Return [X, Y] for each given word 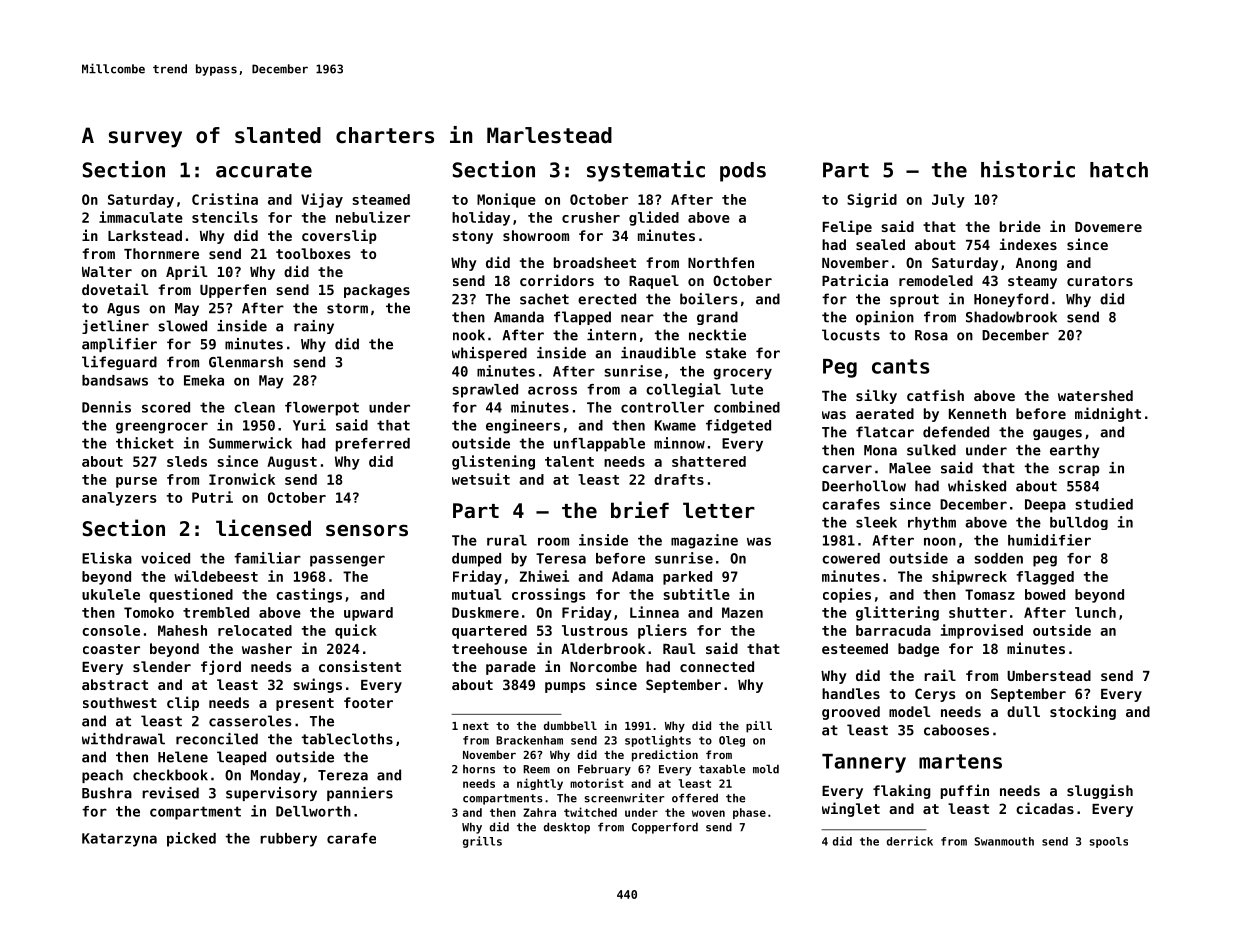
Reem [536, 769]
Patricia [855, 280]
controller [662, 407]
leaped [241, 758]
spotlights [658, 741]
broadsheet [595, 262]
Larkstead [145, 235]
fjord [221, 667]
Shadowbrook [1011, 317]
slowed [182, 326]
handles [851, 693]
